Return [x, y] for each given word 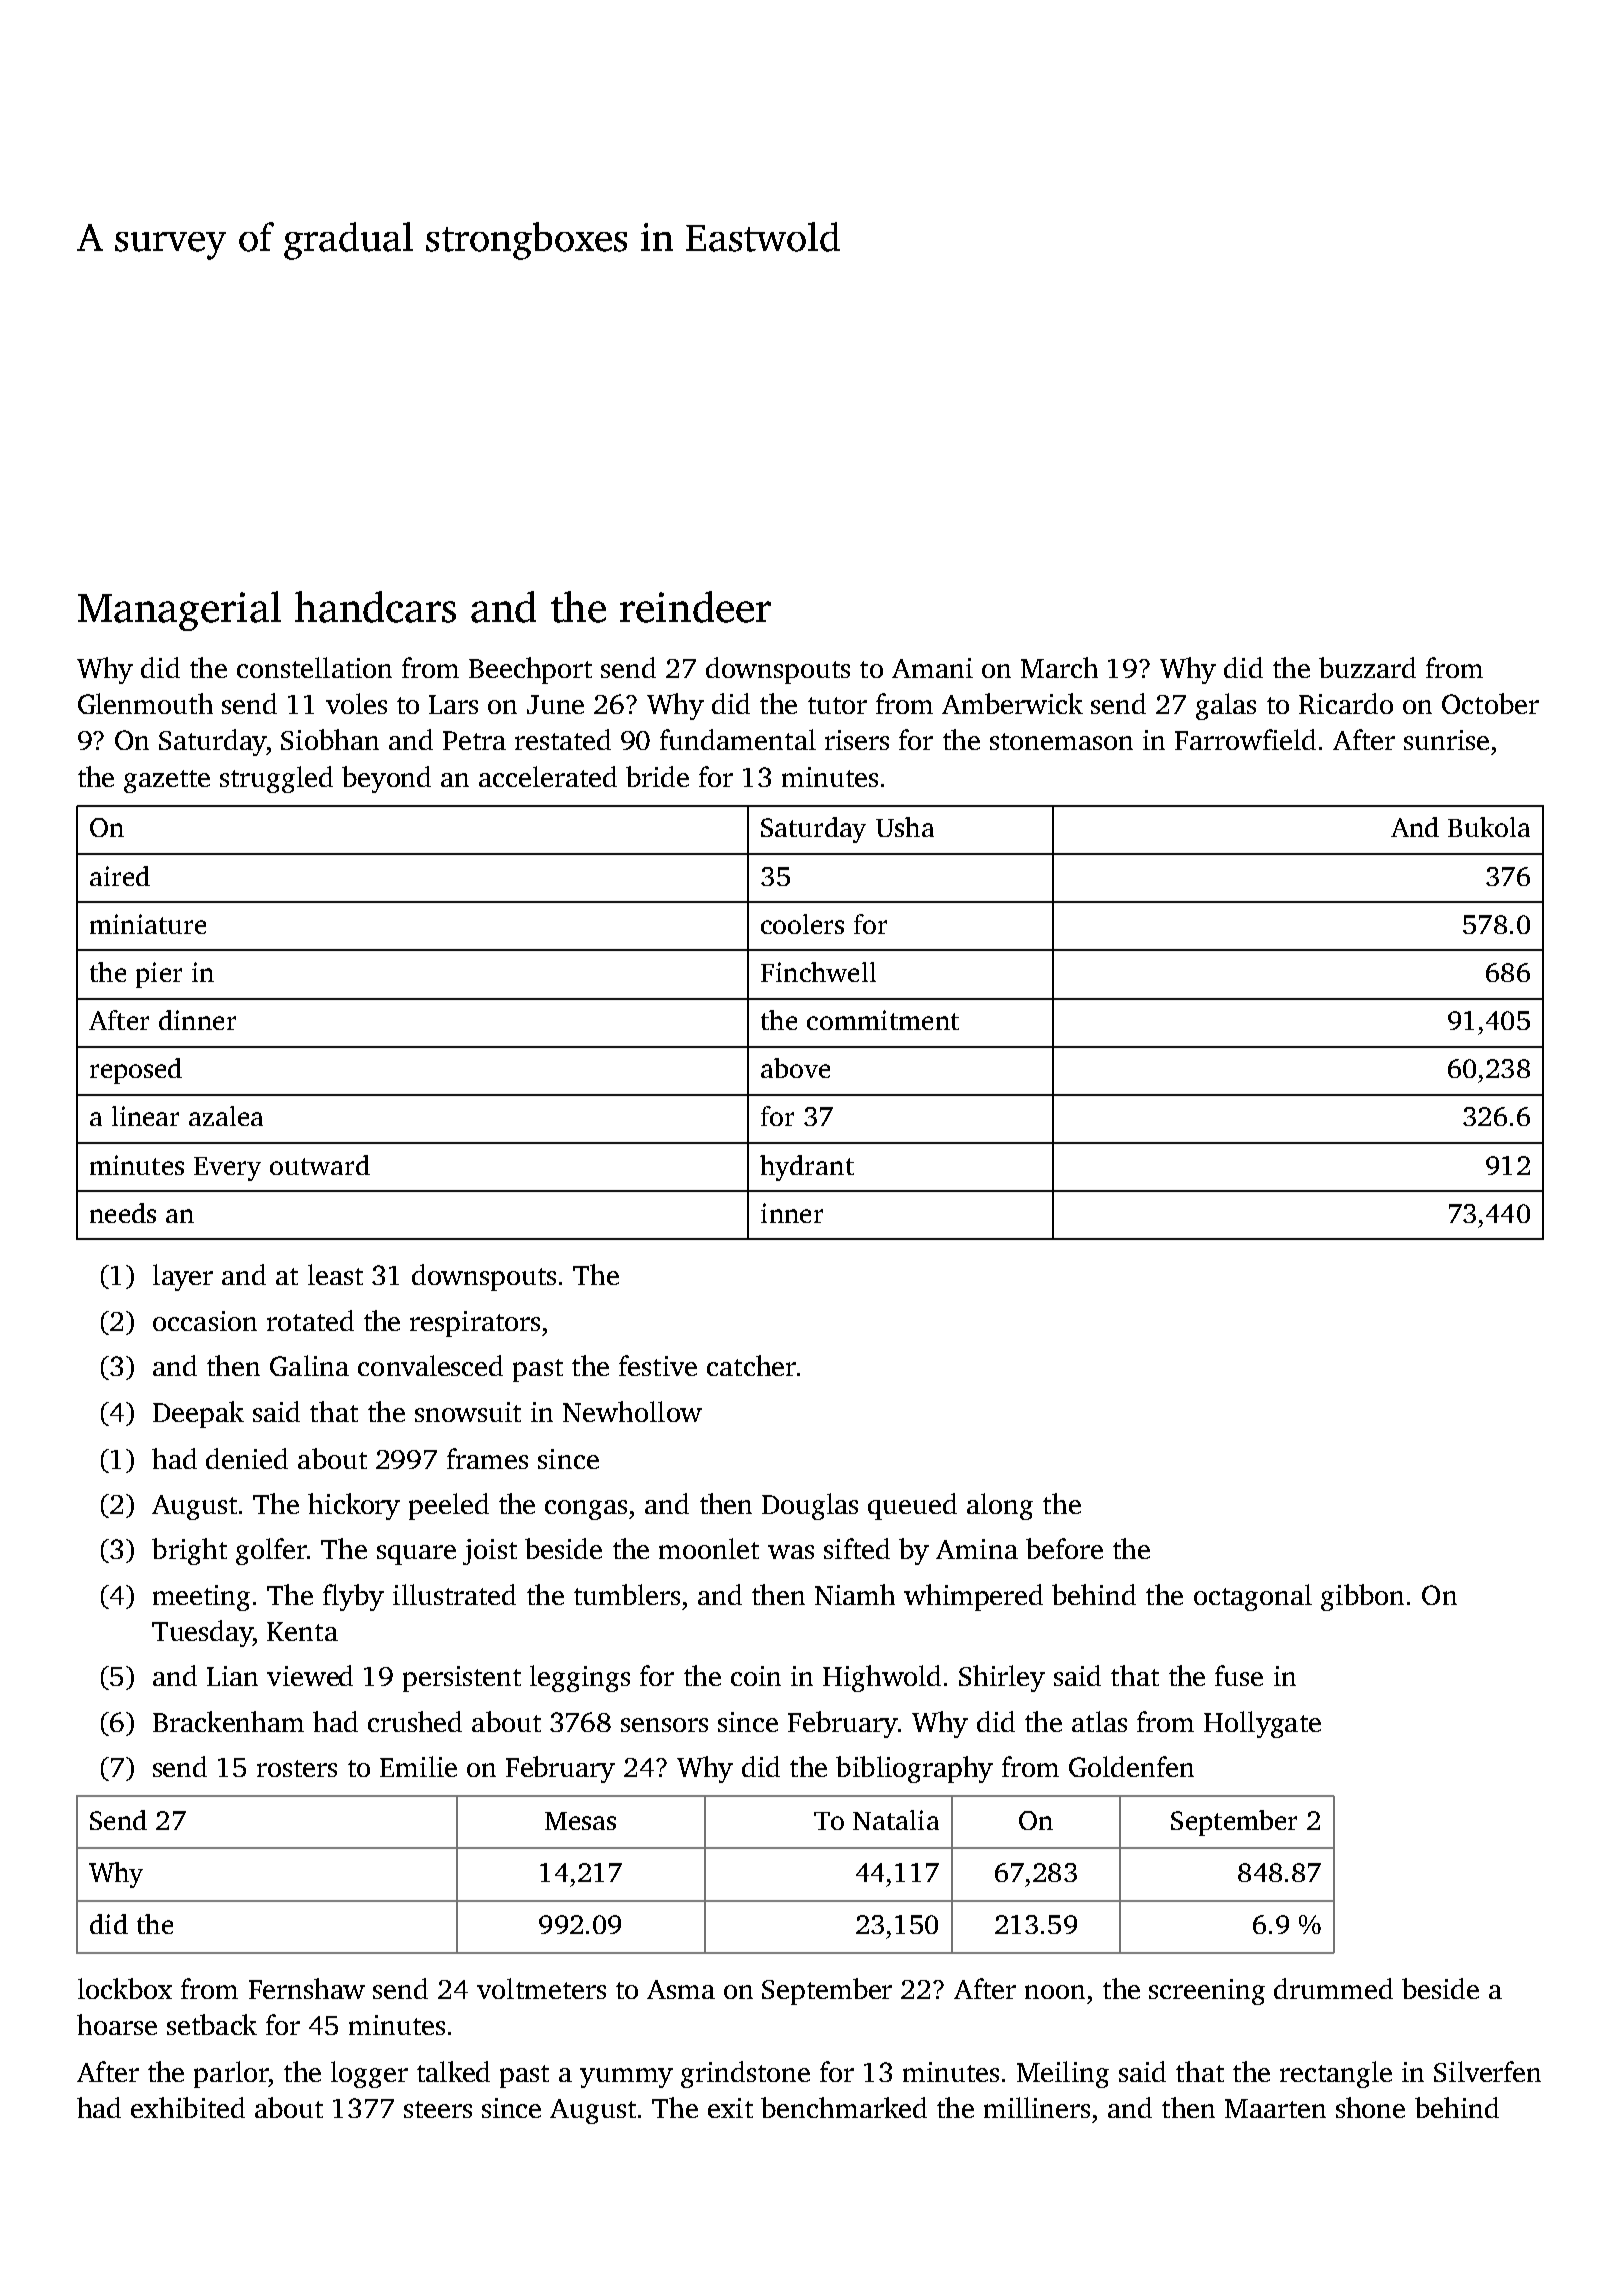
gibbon [1362, 1597]
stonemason [1061, 741]
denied [247, 1458]
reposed [136, 1071]
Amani [932, 668]
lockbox [125, 1988]
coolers [802, 924]
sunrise [1446, 740]
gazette [167, 781]
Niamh [855, 1594]
